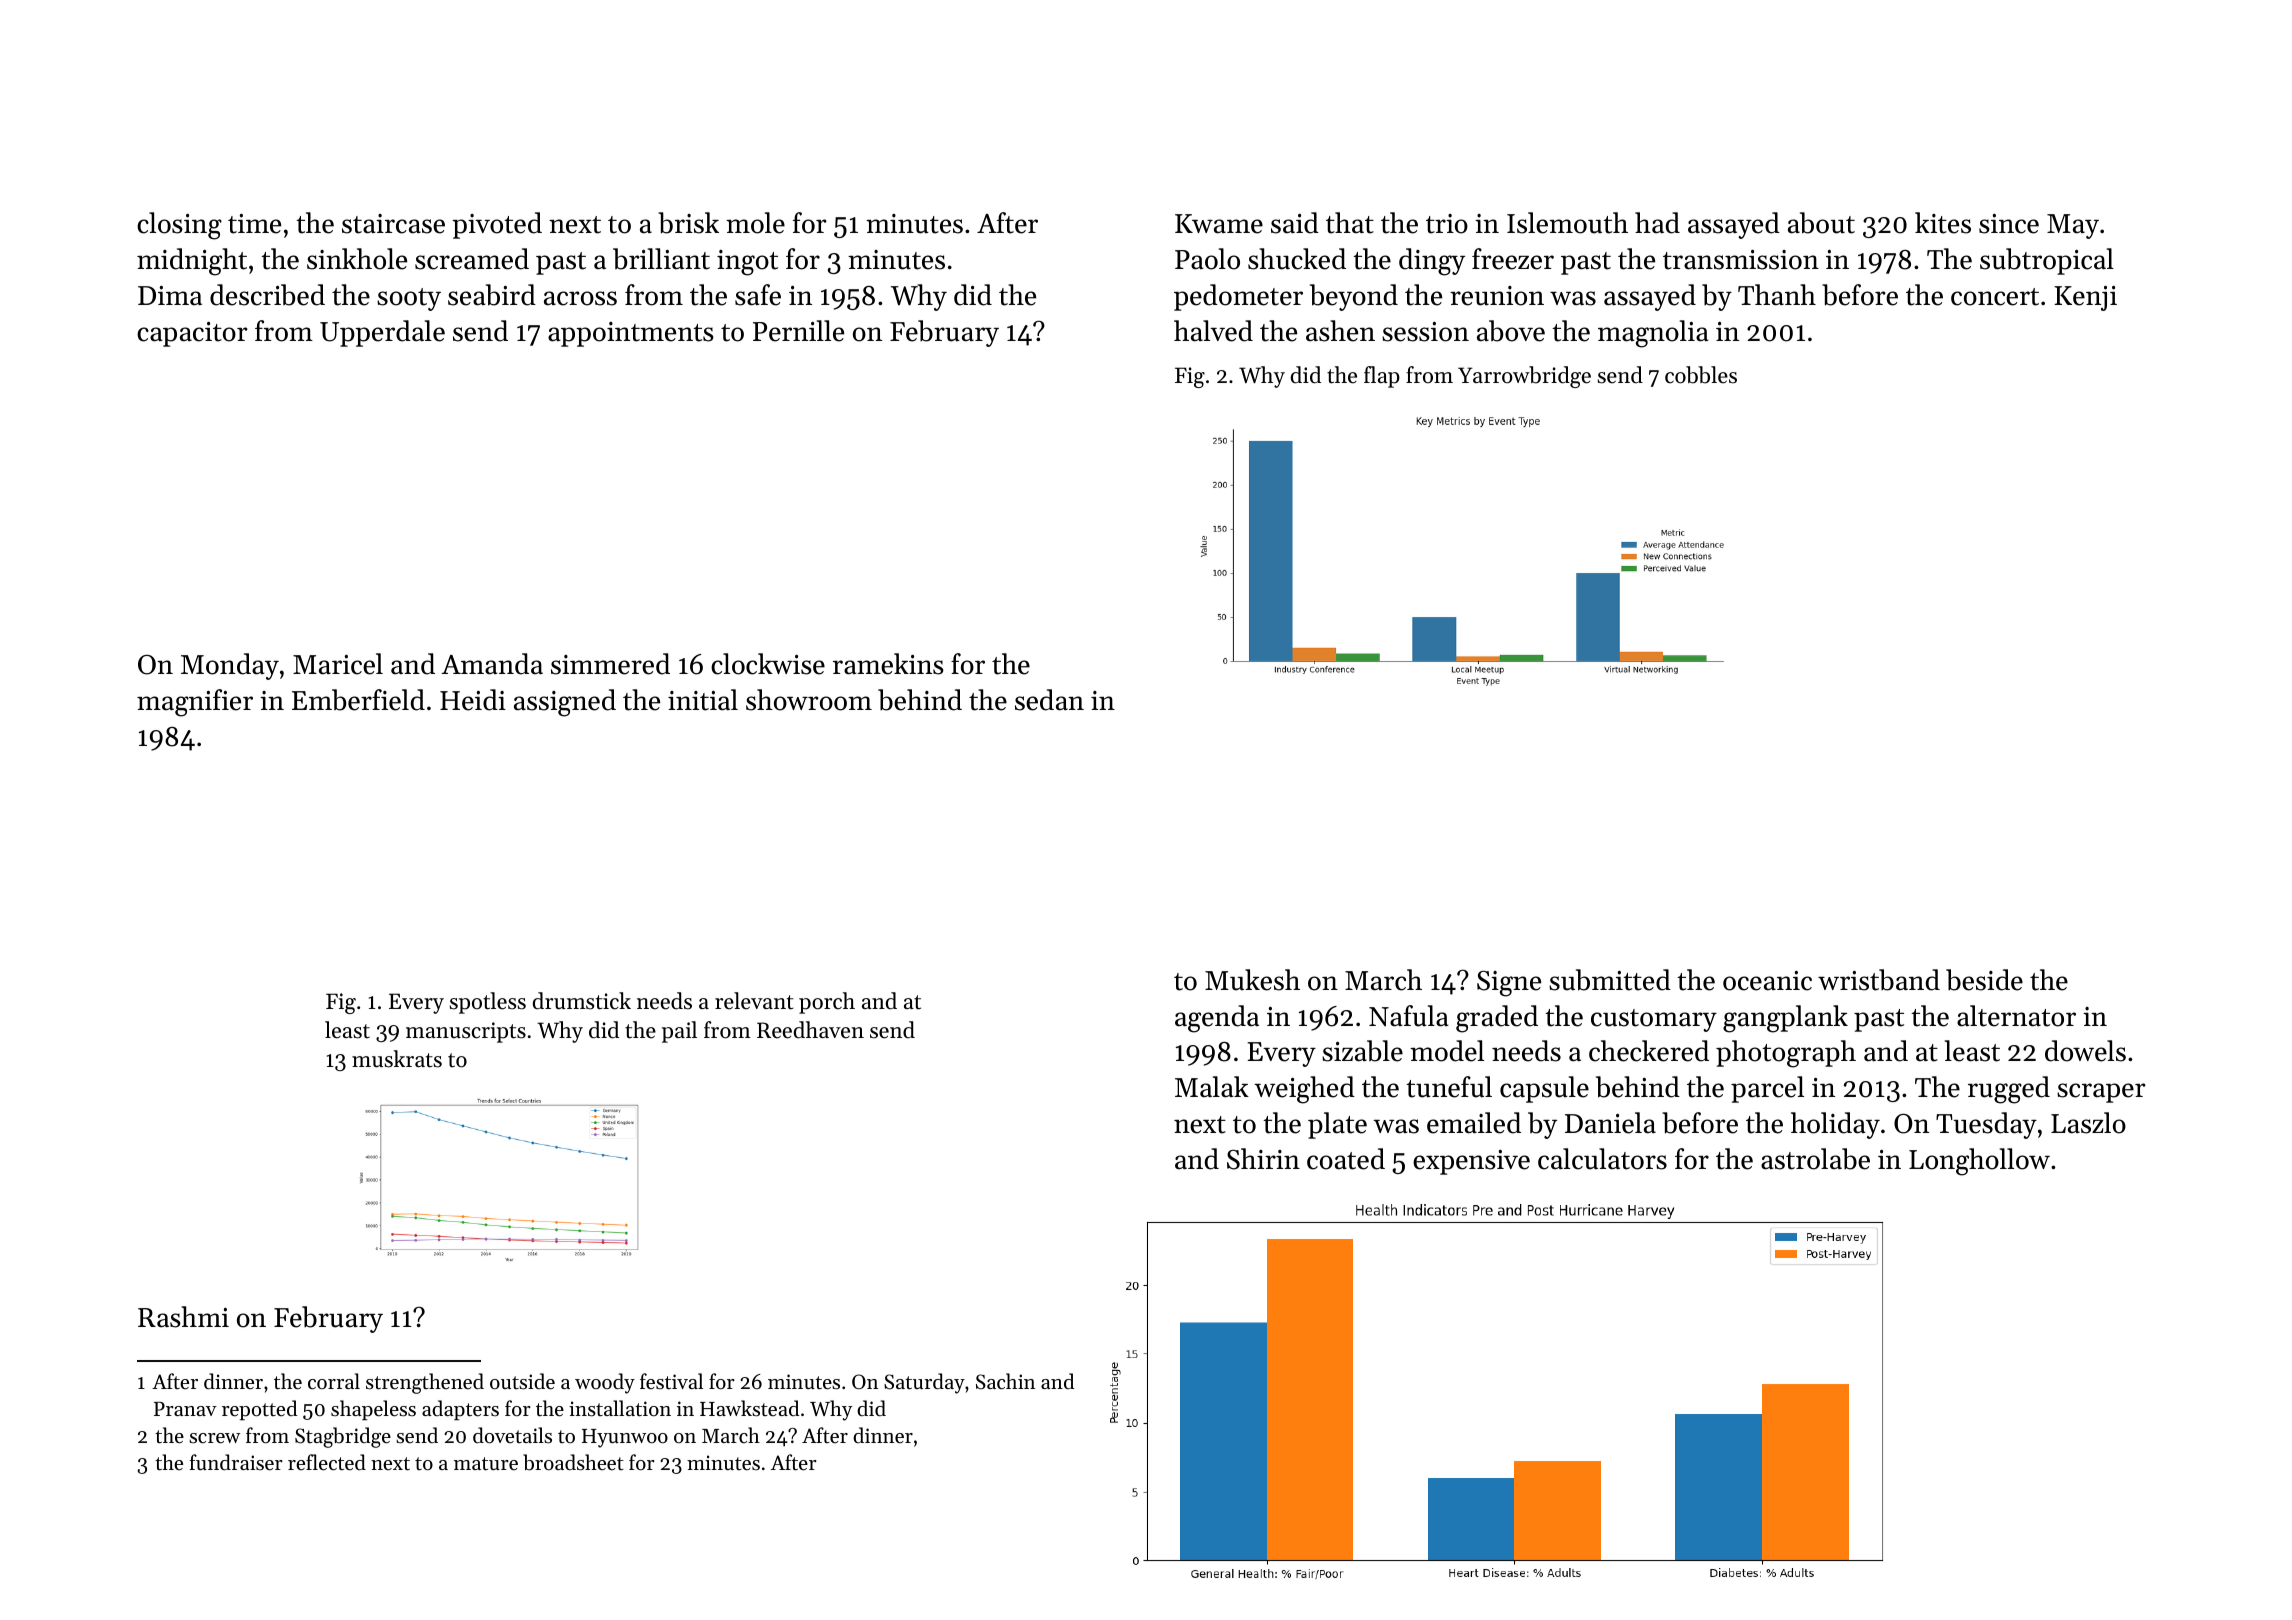 The height and width of the document is (1620, 2292). I want to click on capacitor, so click(192, 334).
